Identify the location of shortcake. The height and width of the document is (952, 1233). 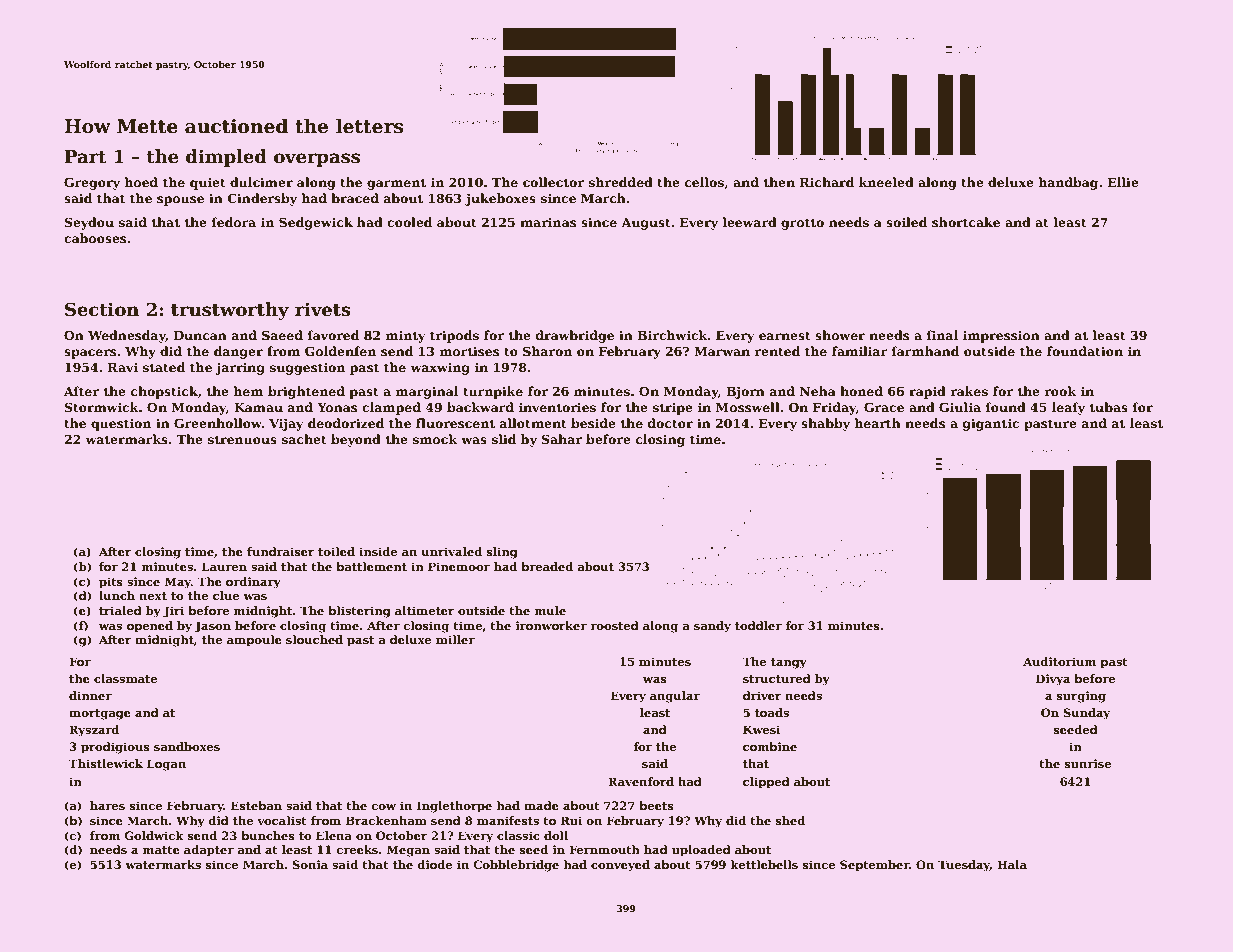
(966, 222).
